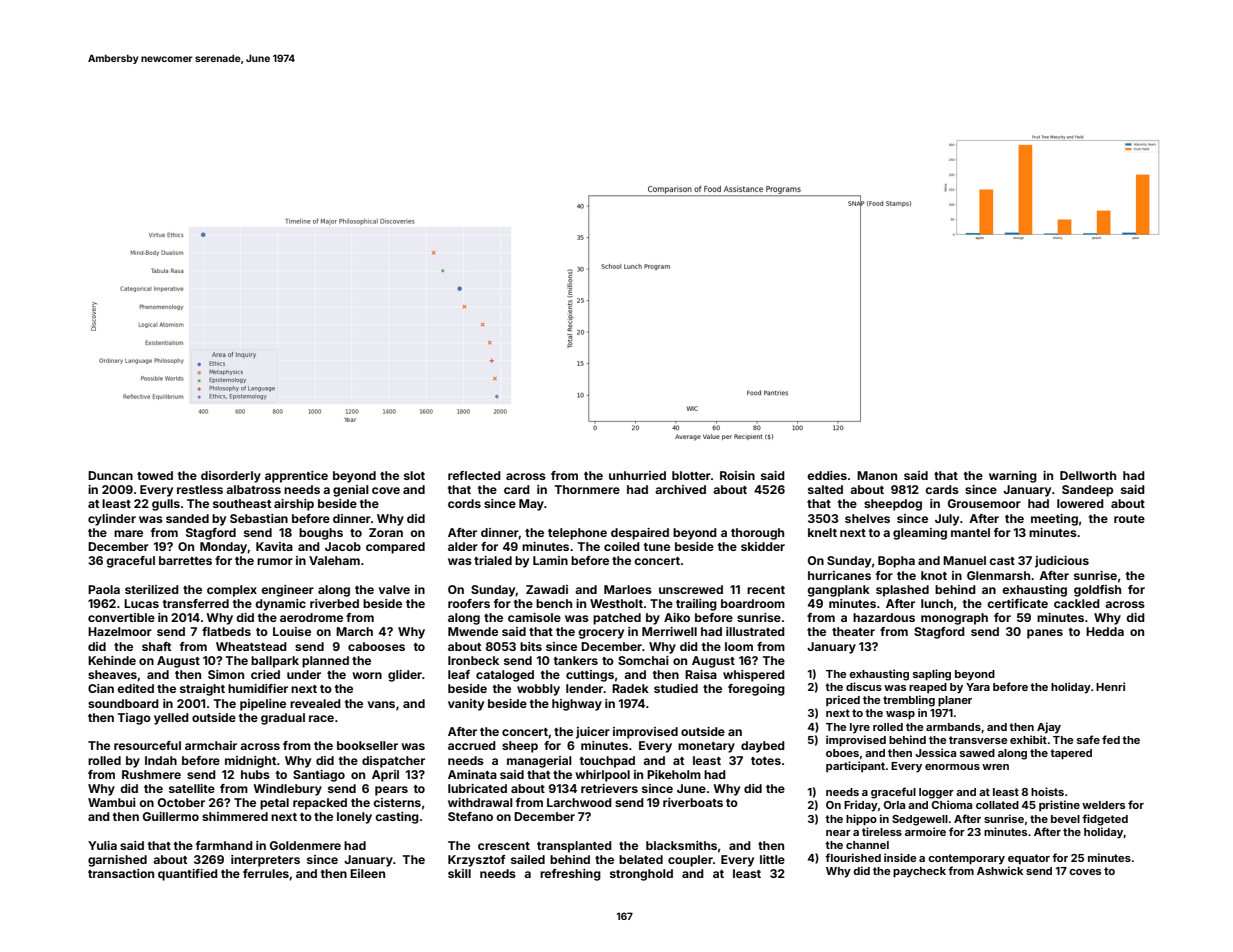  I want to click on pipeline, so click(263, 705).
